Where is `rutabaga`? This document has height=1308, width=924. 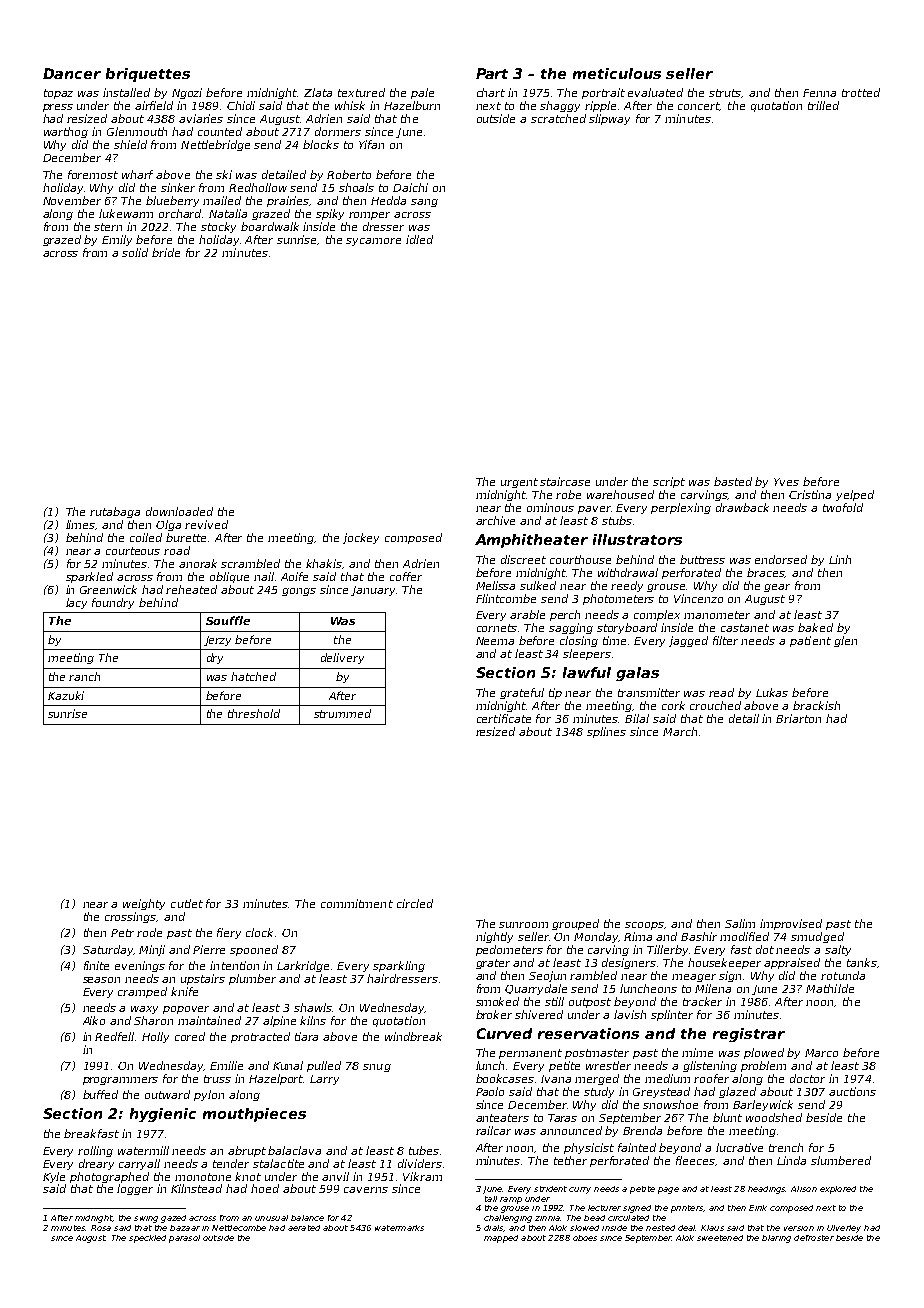
rutabaga is located at coordinates (115, 512).
